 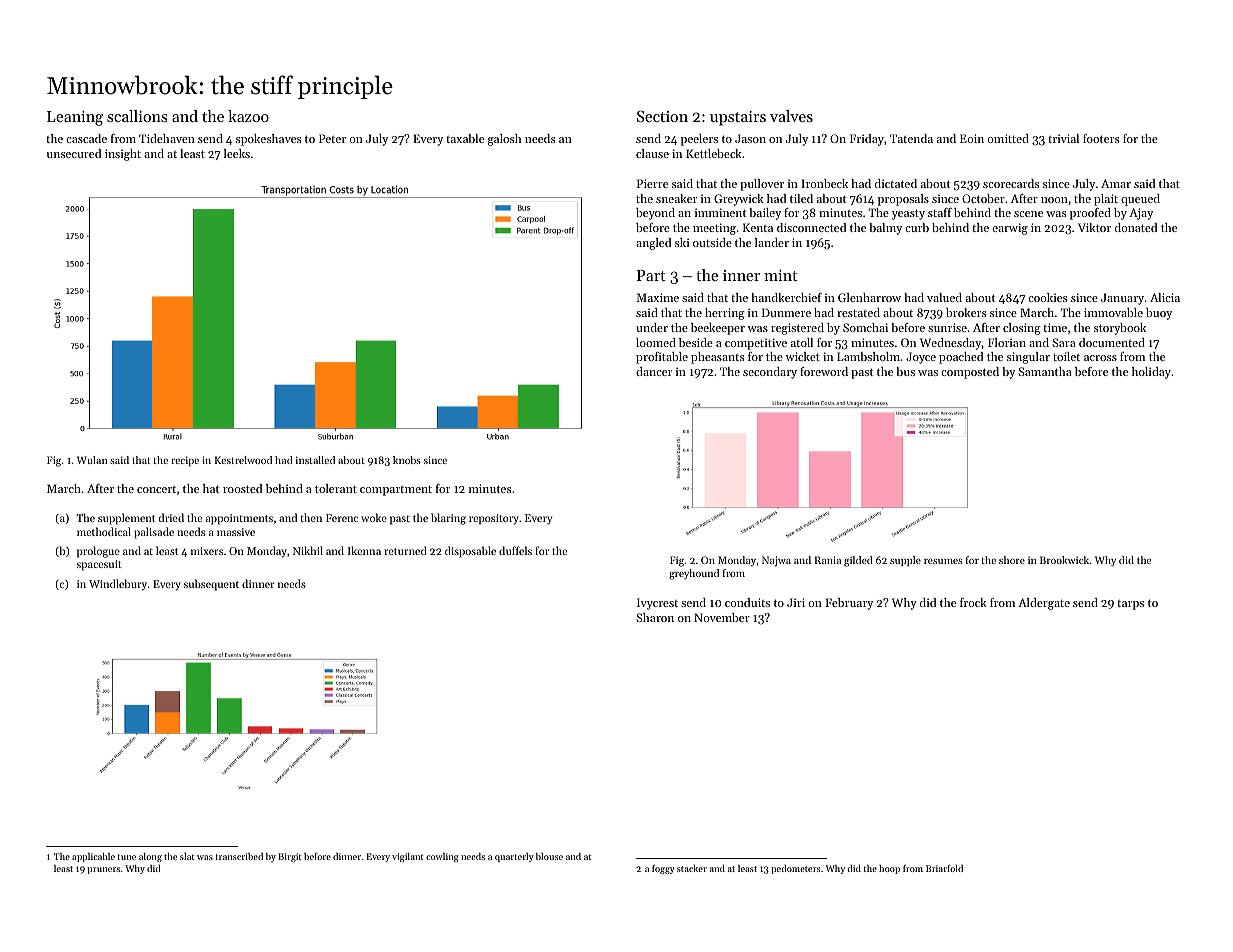 What do you see at coordinates (92, 460) in the page?
I see `Wulan` at bounding box center [92, 460].
